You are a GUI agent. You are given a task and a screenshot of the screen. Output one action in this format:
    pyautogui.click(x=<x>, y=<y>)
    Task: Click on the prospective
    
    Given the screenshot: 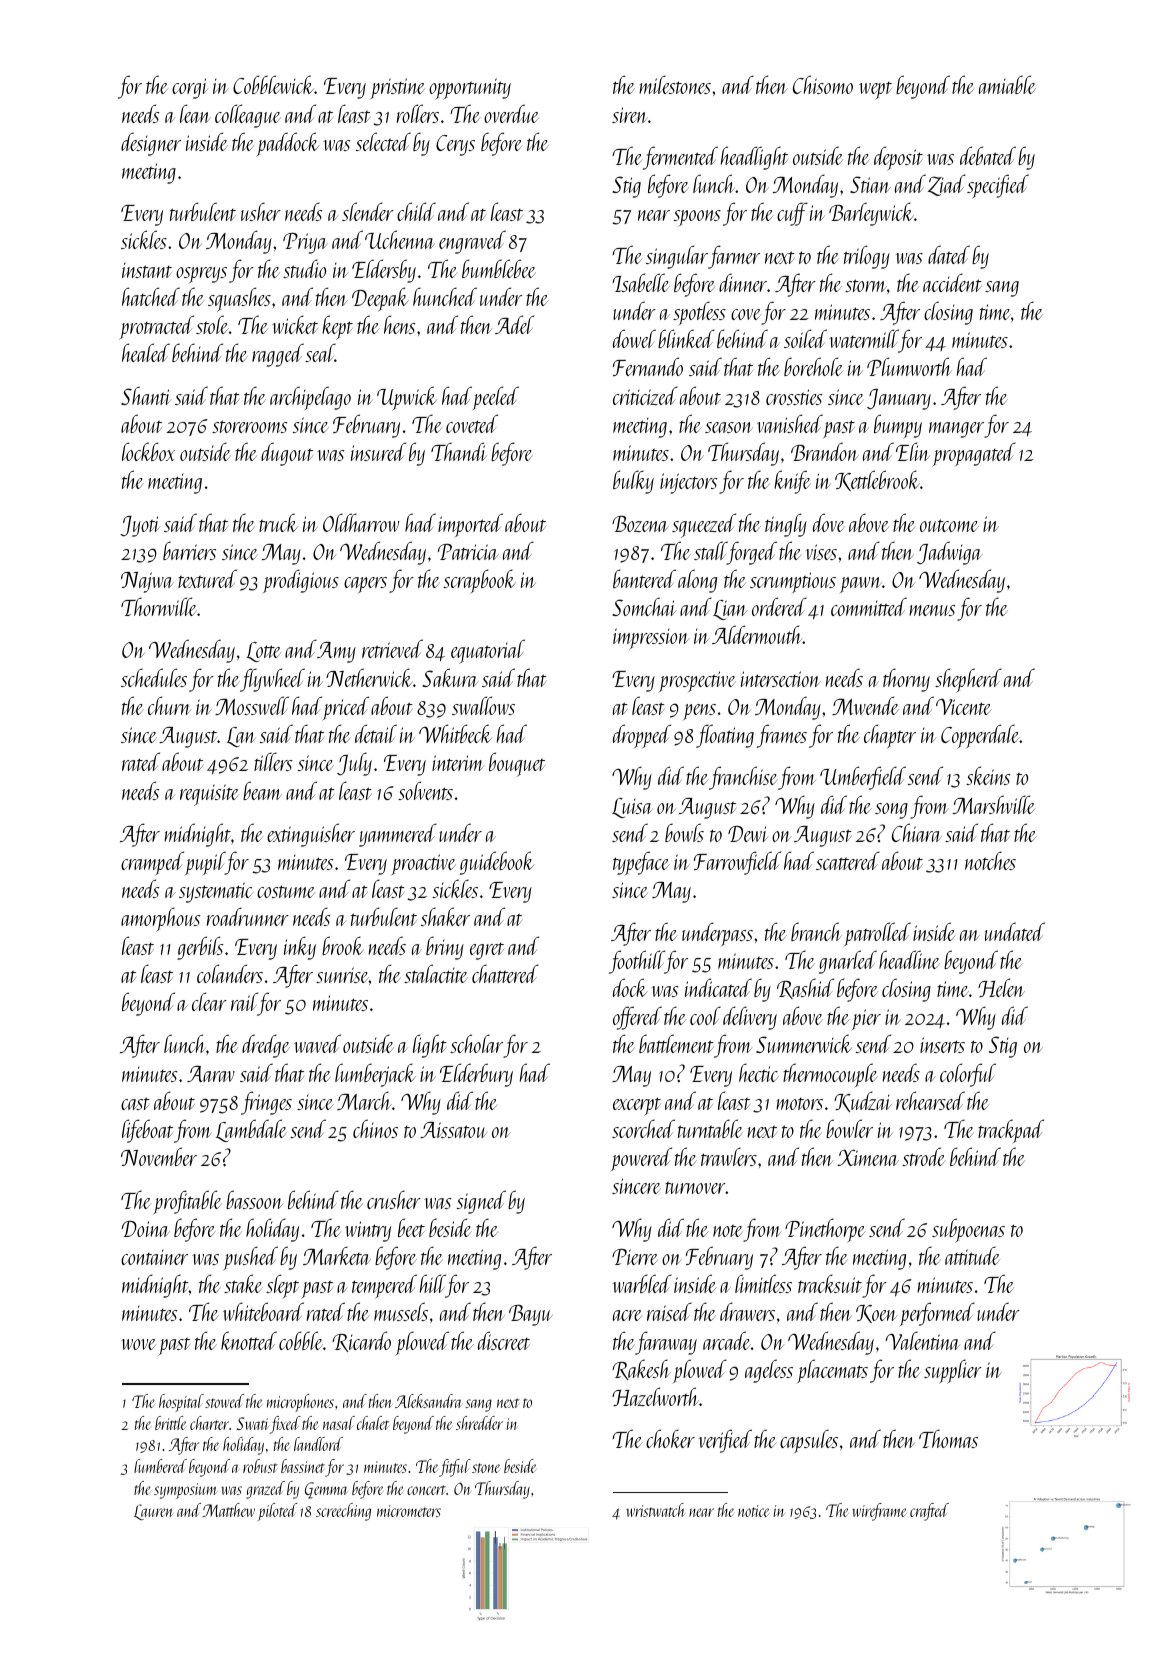 What is the action you would take?
    pyautogui.click(x=697, y=681)
